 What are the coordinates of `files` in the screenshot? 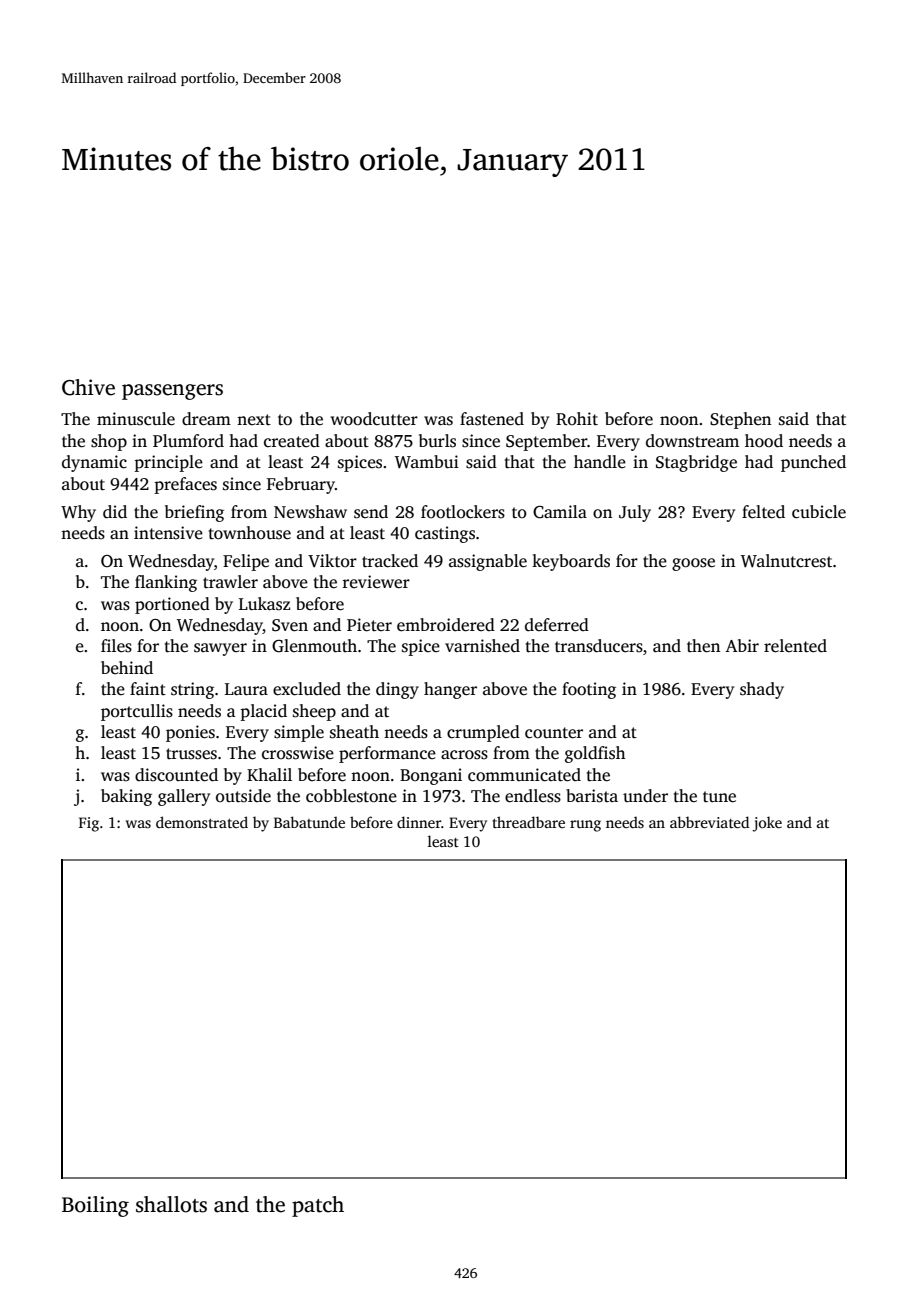 It's located at (116, 646).
